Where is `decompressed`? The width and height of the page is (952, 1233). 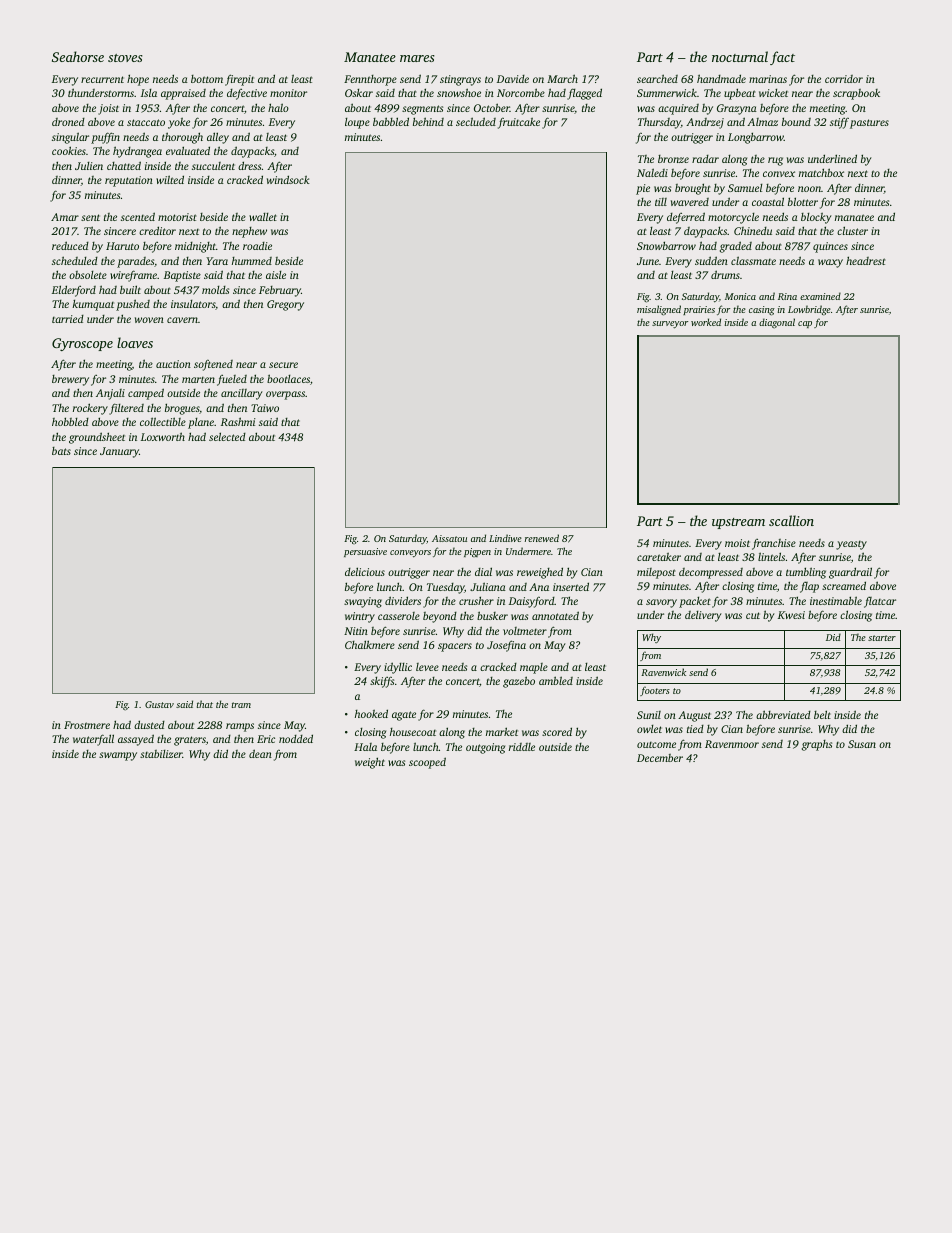 decompressed is located at coordinates (711, 573).
